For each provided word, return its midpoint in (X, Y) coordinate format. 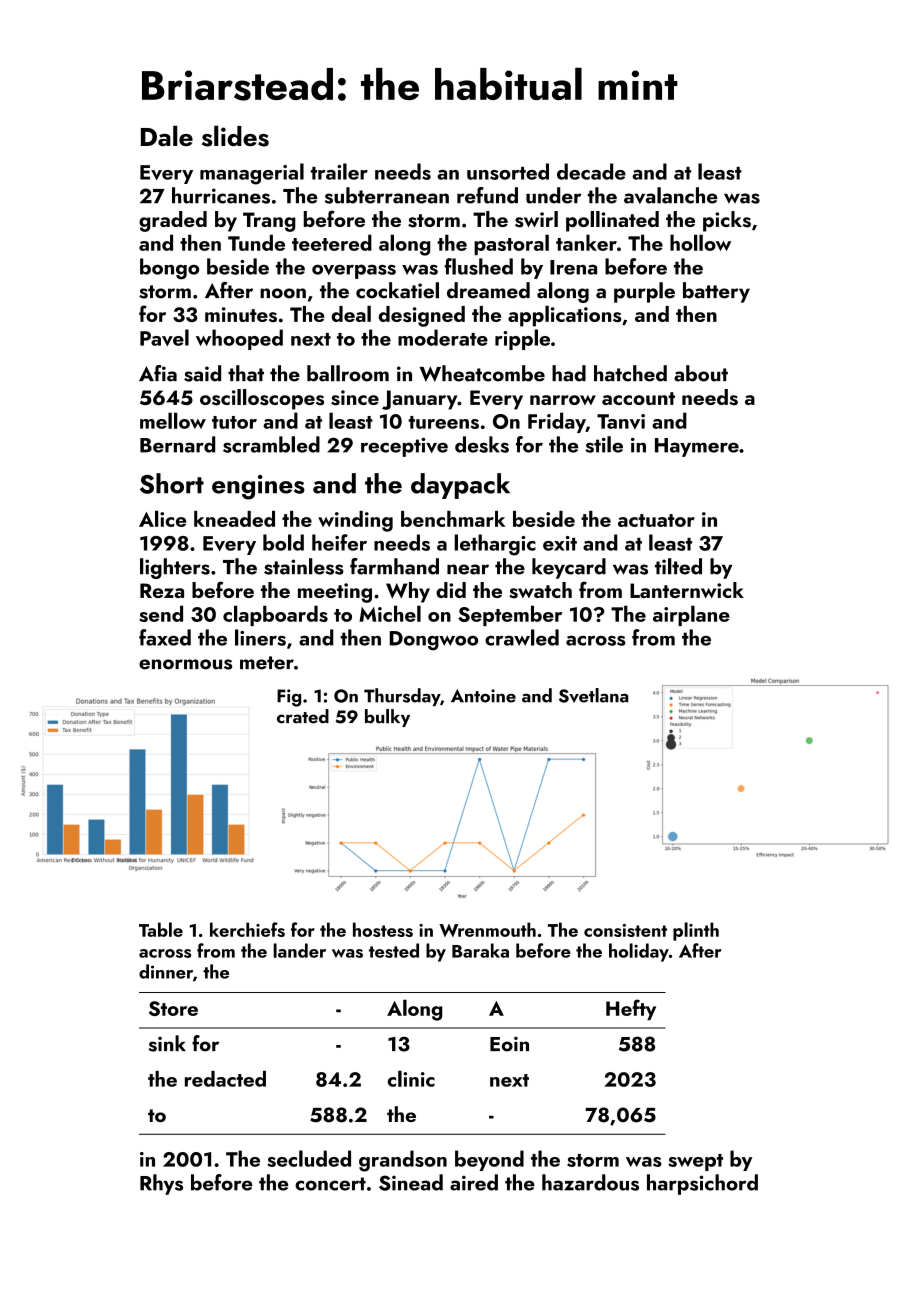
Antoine (483, 696)
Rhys (161, 1184)
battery (716, 292)
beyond (489, 1160)
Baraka (480, 950)
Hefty (631, 1009)
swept (695, 1162)
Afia (158, 373)
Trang (269, 222)
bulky (387, 718)
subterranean (387, 195)
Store (173, 1008)
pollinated (612, 221)
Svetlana (593, 695)
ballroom (348, 373)
